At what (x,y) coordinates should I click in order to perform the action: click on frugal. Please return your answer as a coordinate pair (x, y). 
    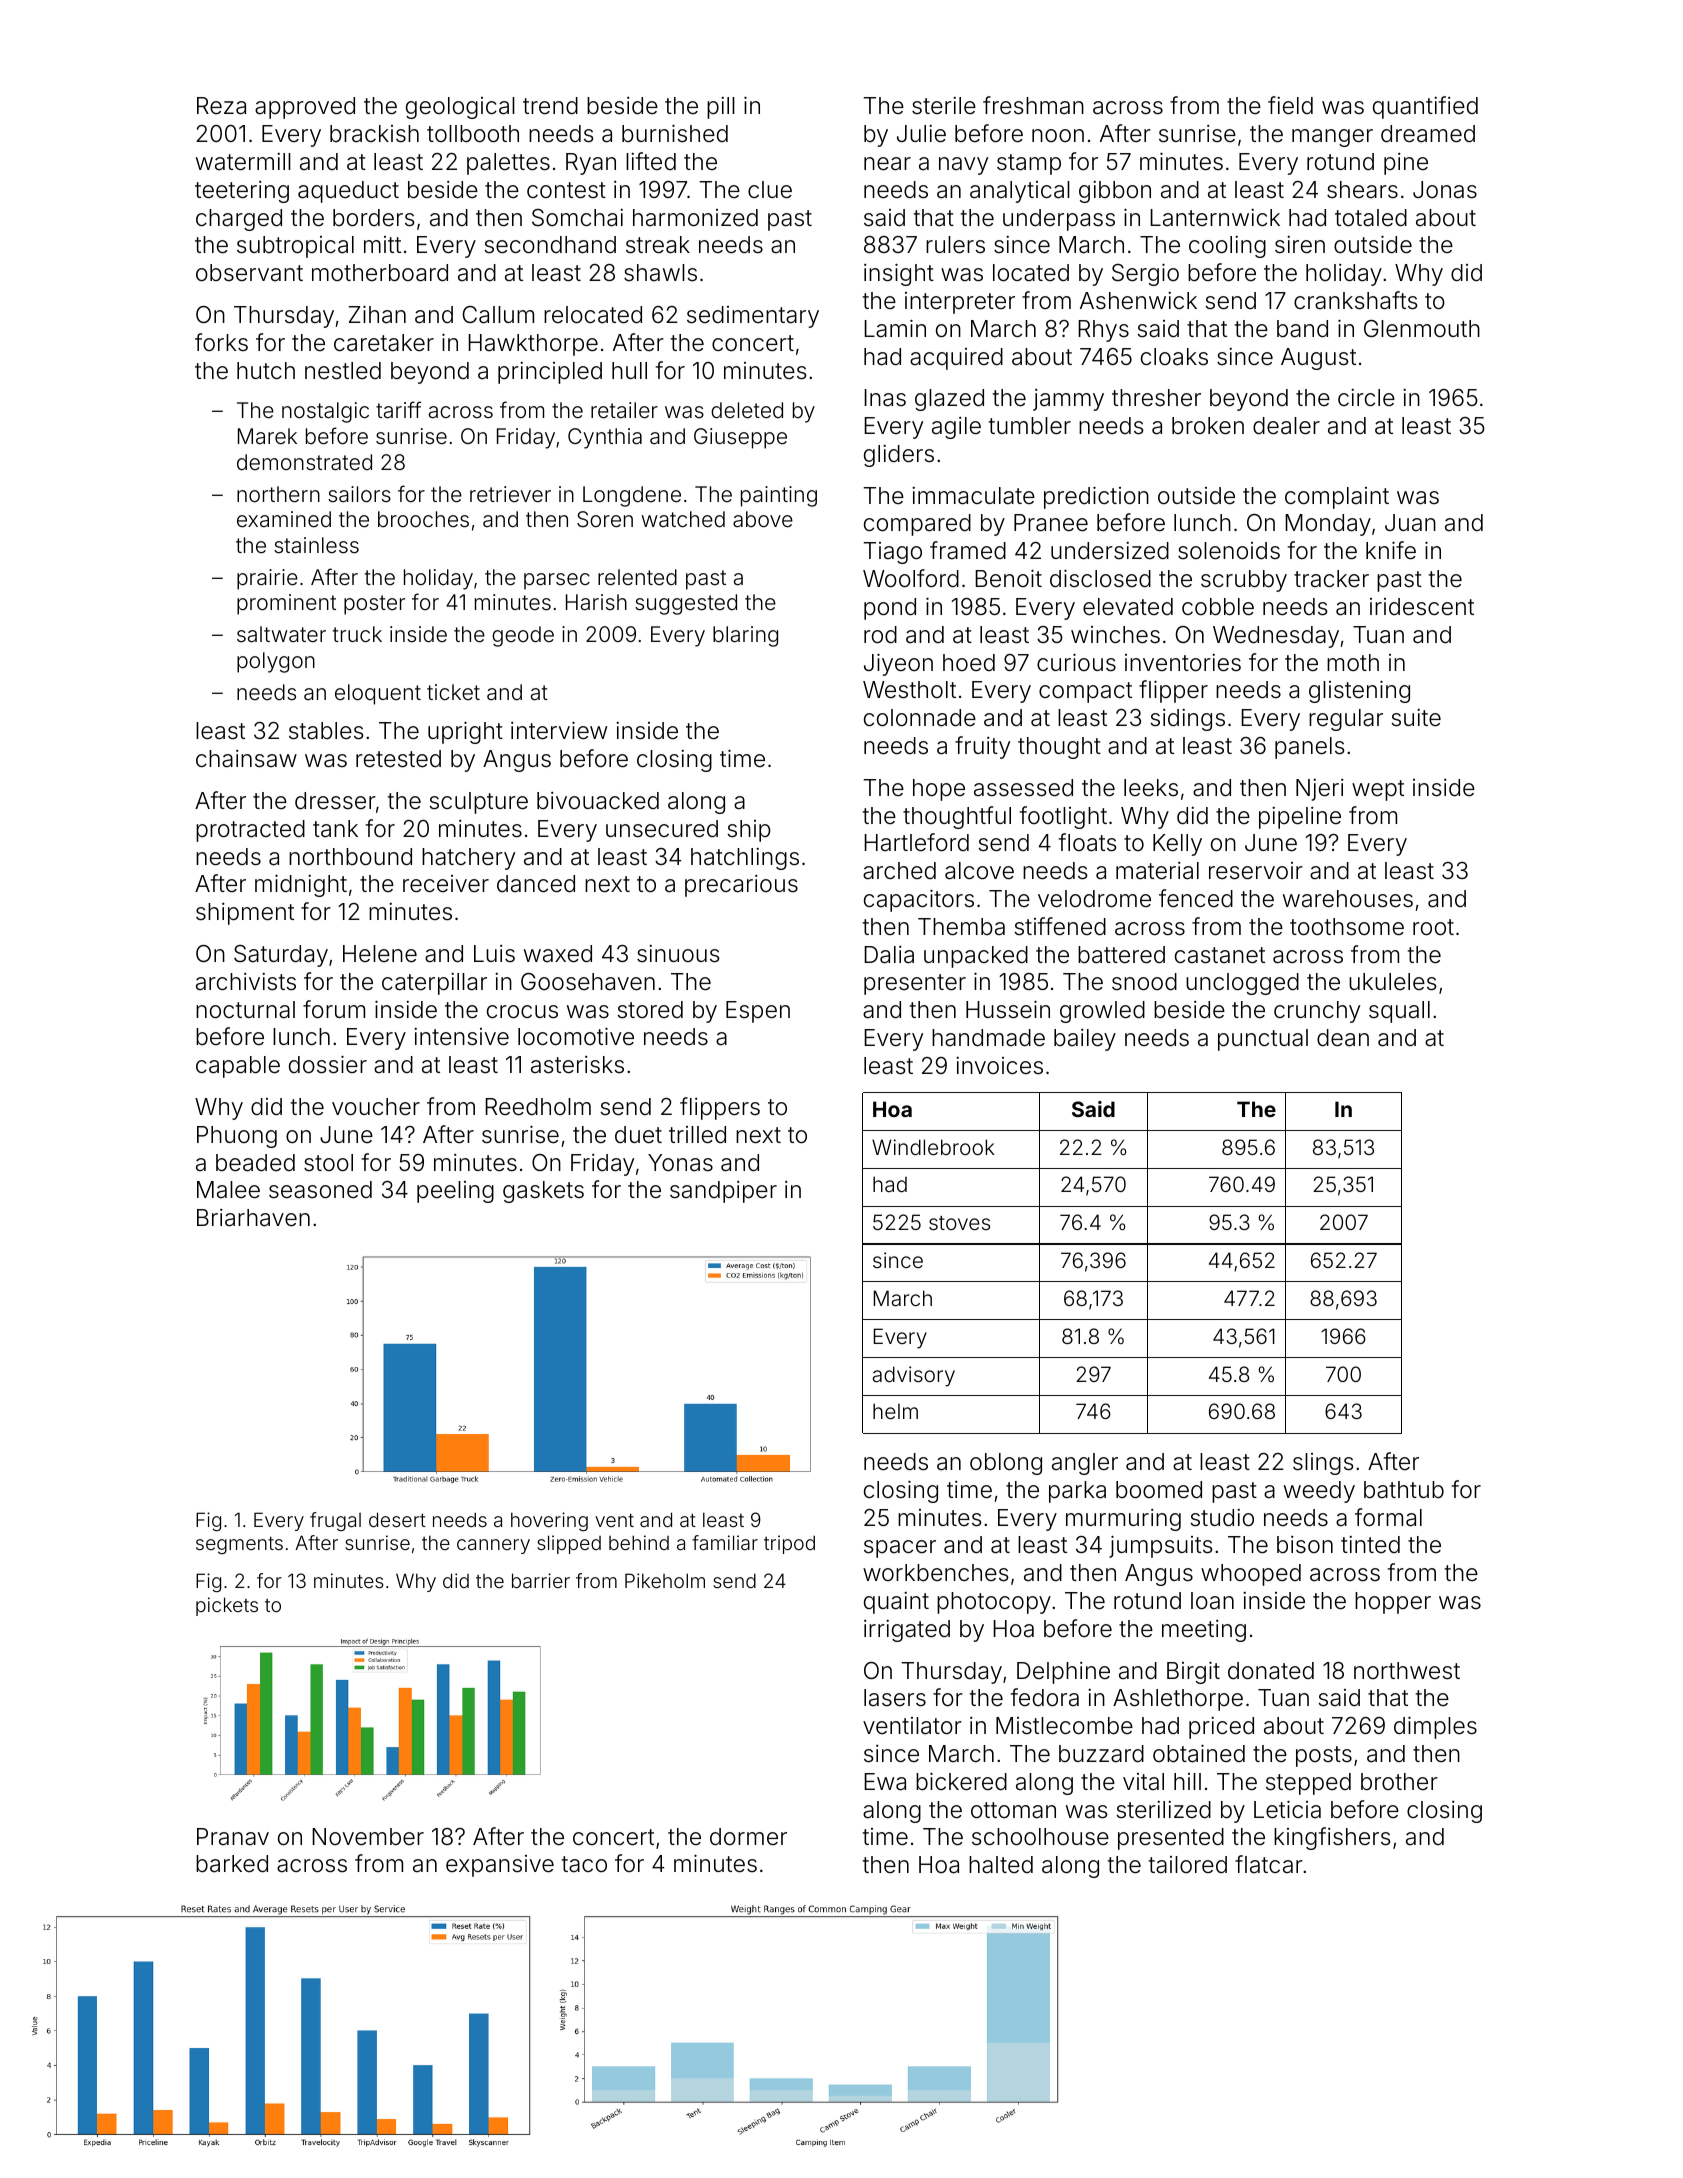
    Looking at the image, I should click on (335, 1521).
